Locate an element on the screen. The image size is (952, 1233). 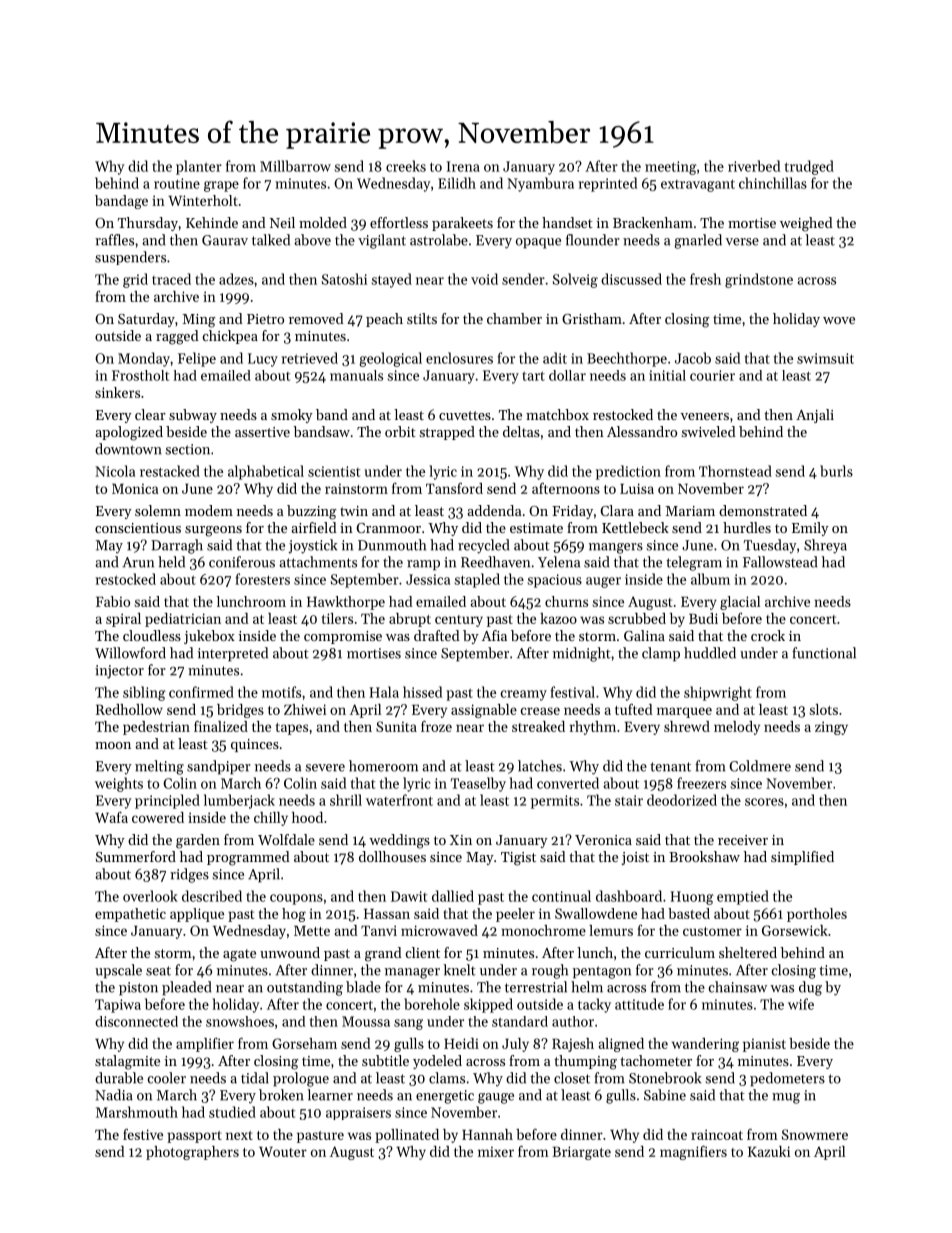
tart is located at coordinates (533, 376).
